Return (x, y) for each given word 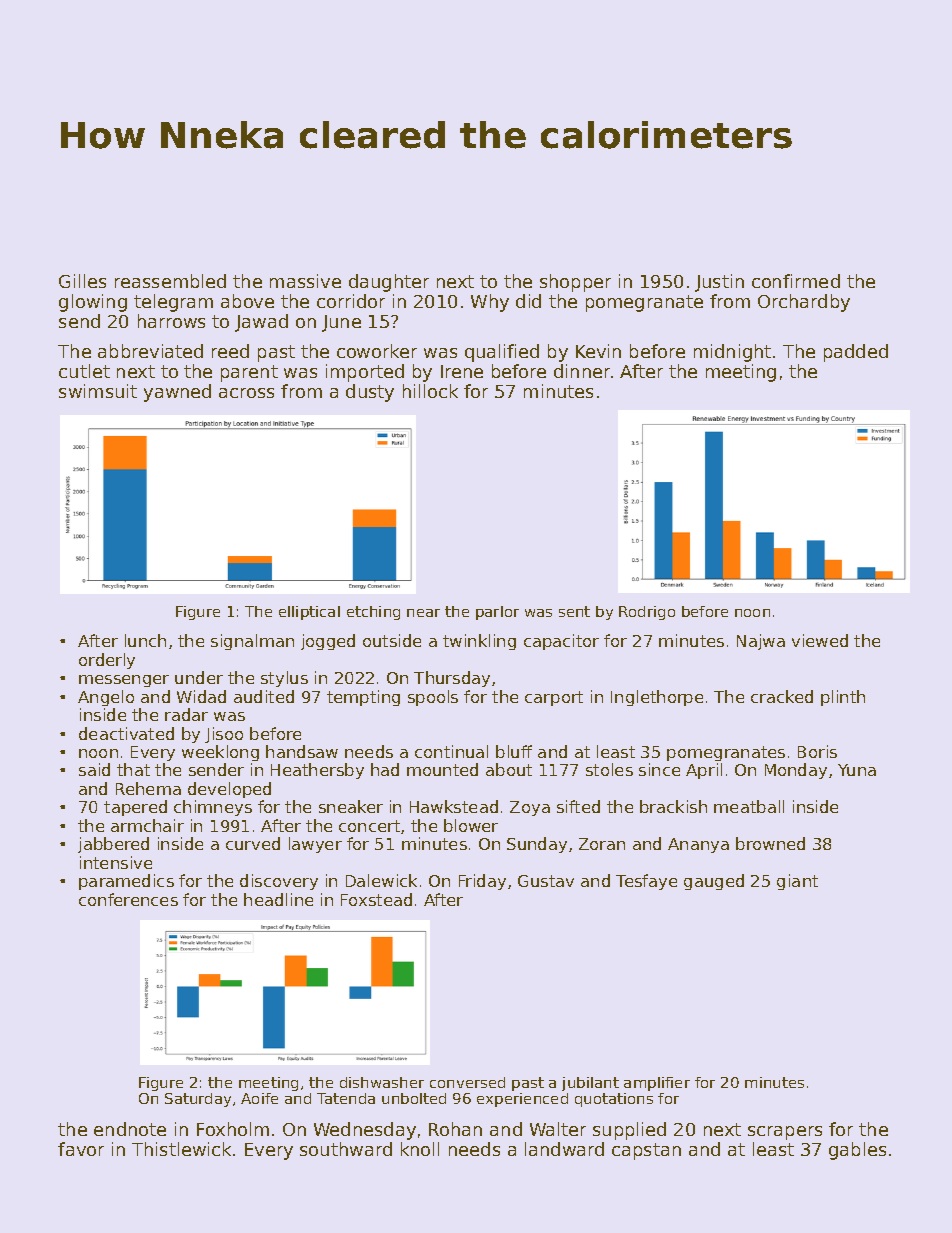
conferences (128, 899)
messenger (124, 681)
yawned (177, 393)
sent (574, 611)
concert (369, 826)
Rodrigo (647, 613)
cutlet (84, 371)
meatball (749, 806)
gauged (714, 882)
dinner (582, 371)
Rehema (148, 788)
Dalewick (381, 880)
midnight (732, 353)
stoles (609, 769)
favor (81, 1149)
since (659, 769)
